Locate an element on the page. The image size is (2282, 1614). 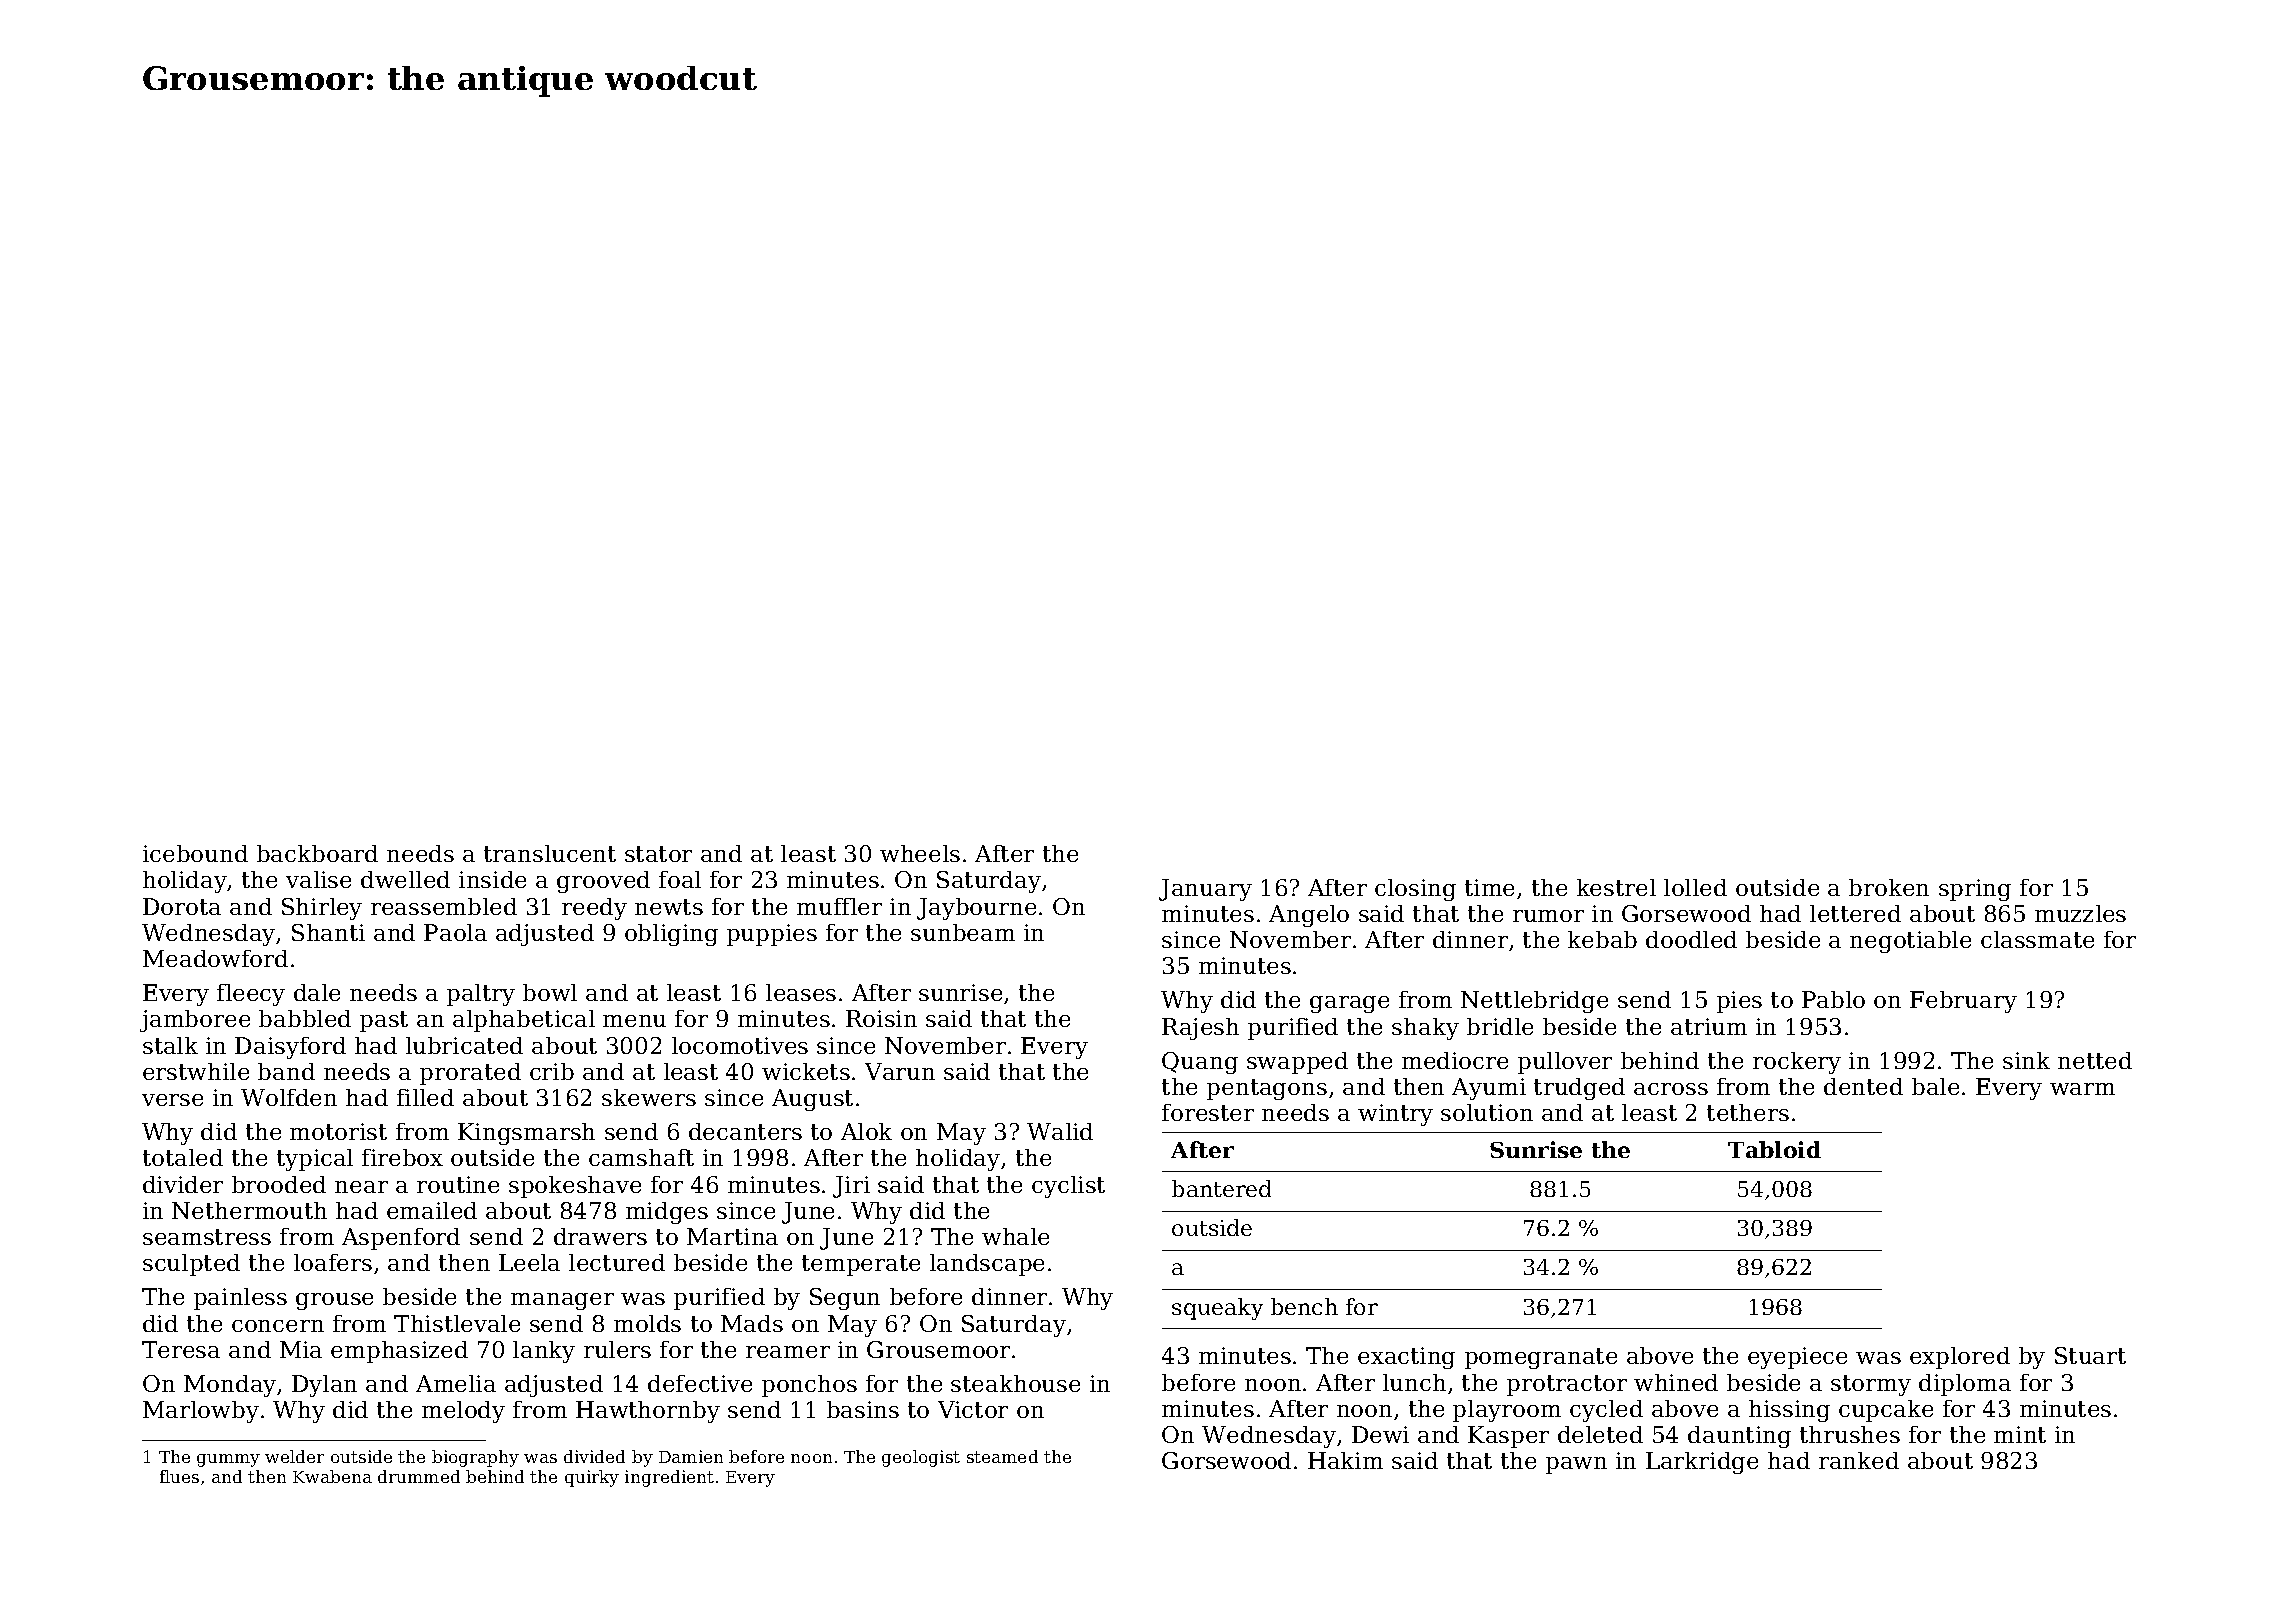
Tabloid is located at coordinates (1774, 1149).
